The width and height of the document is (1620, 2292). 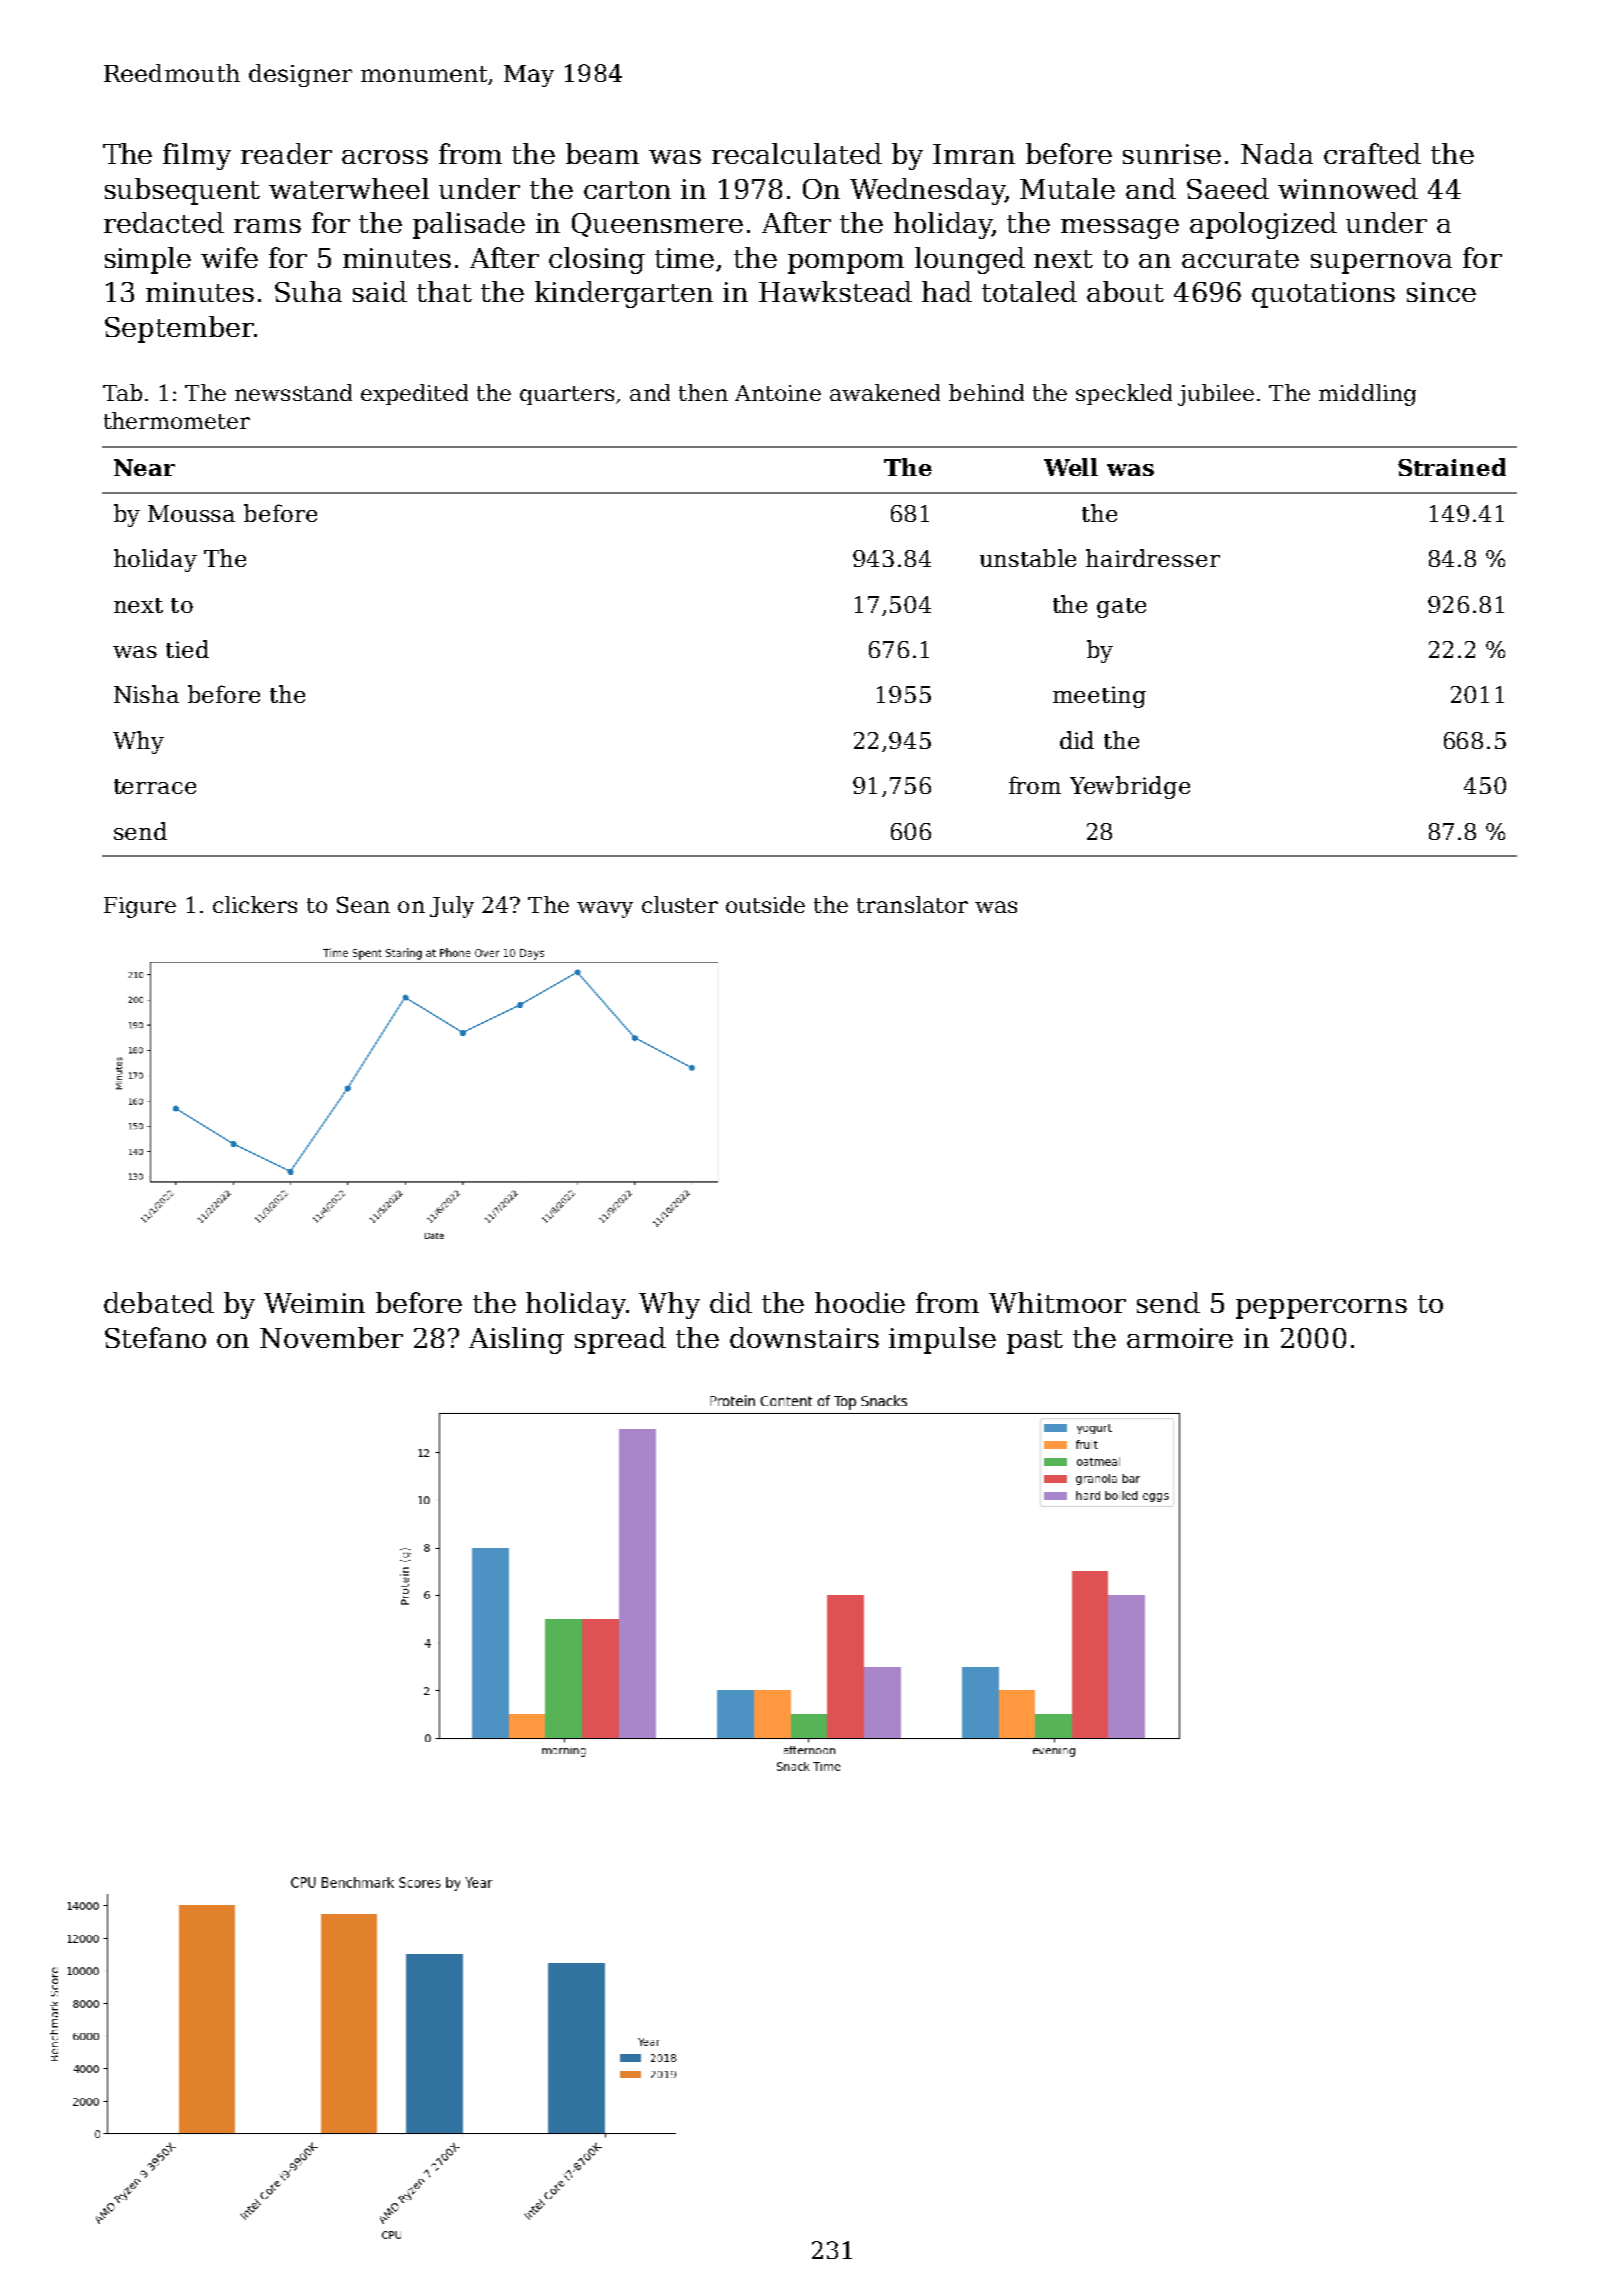 I want to click on Nada, so click(x=1277, y=153).
